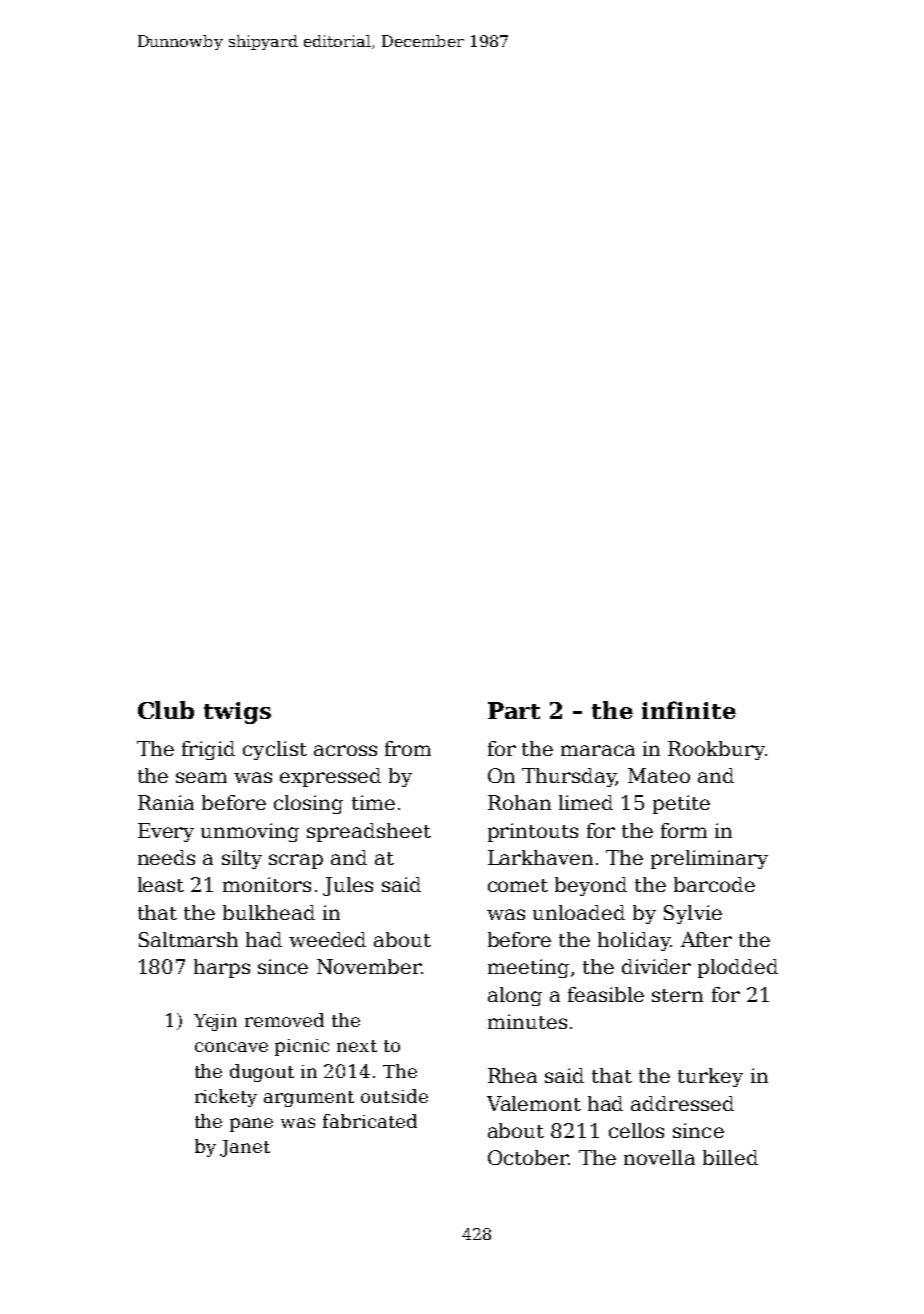  What do you see at coordinates (681, 804) in the screenshot?
I see `petite` at bounding box center [681, 804].
